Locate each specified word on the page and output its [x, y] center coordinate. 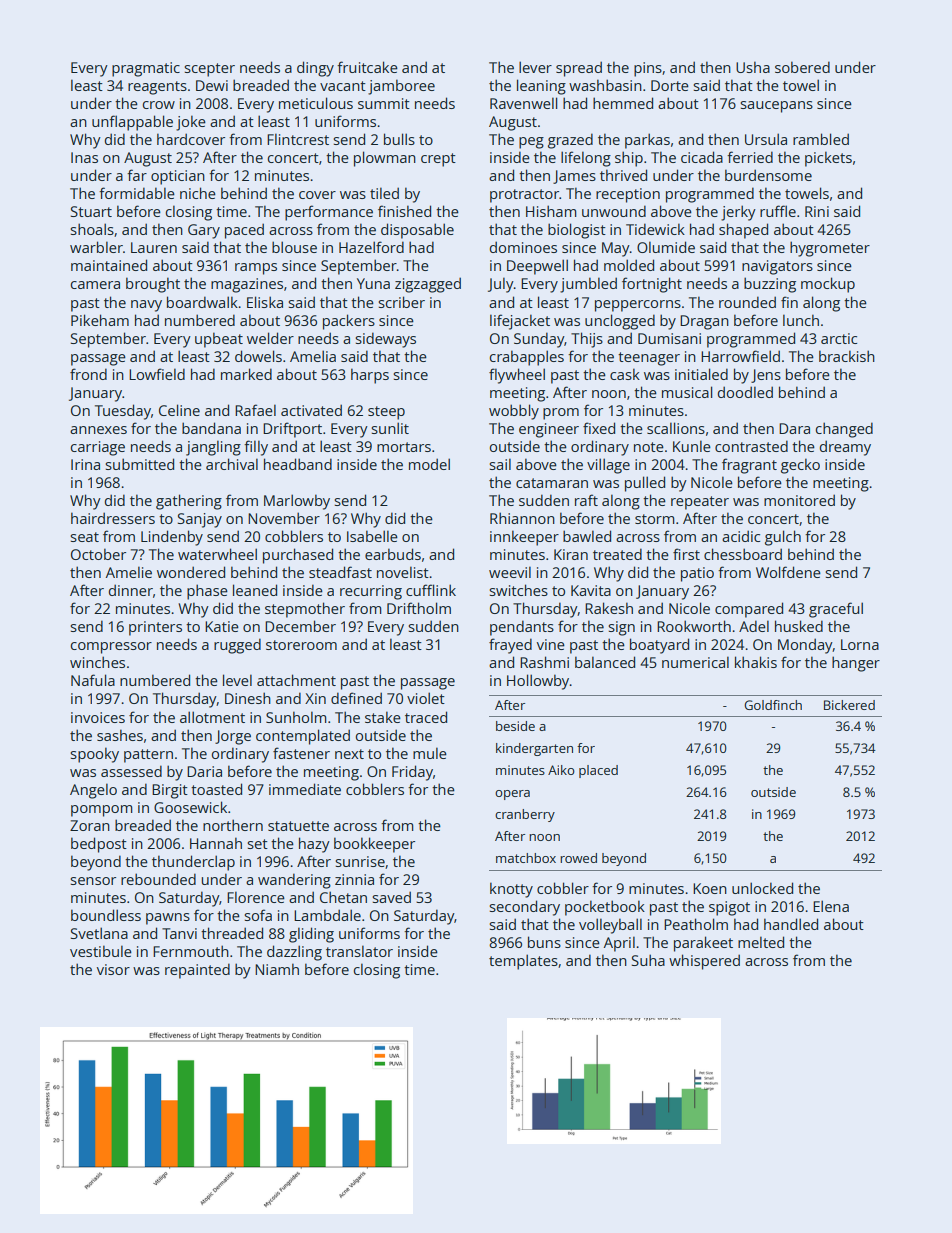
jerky [738, 213]
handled [791, 924]
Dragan [704, 322]
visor [113, 969]
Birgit [170, 791]
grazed [570, 141]
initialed [701, 374]
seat [84, 537]
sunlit [390, 428]
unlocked [762, 888]
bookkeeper [374, 845]
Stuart [91, 211]
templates [523, 962]
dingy [315, 69]
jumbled [588, 285]
